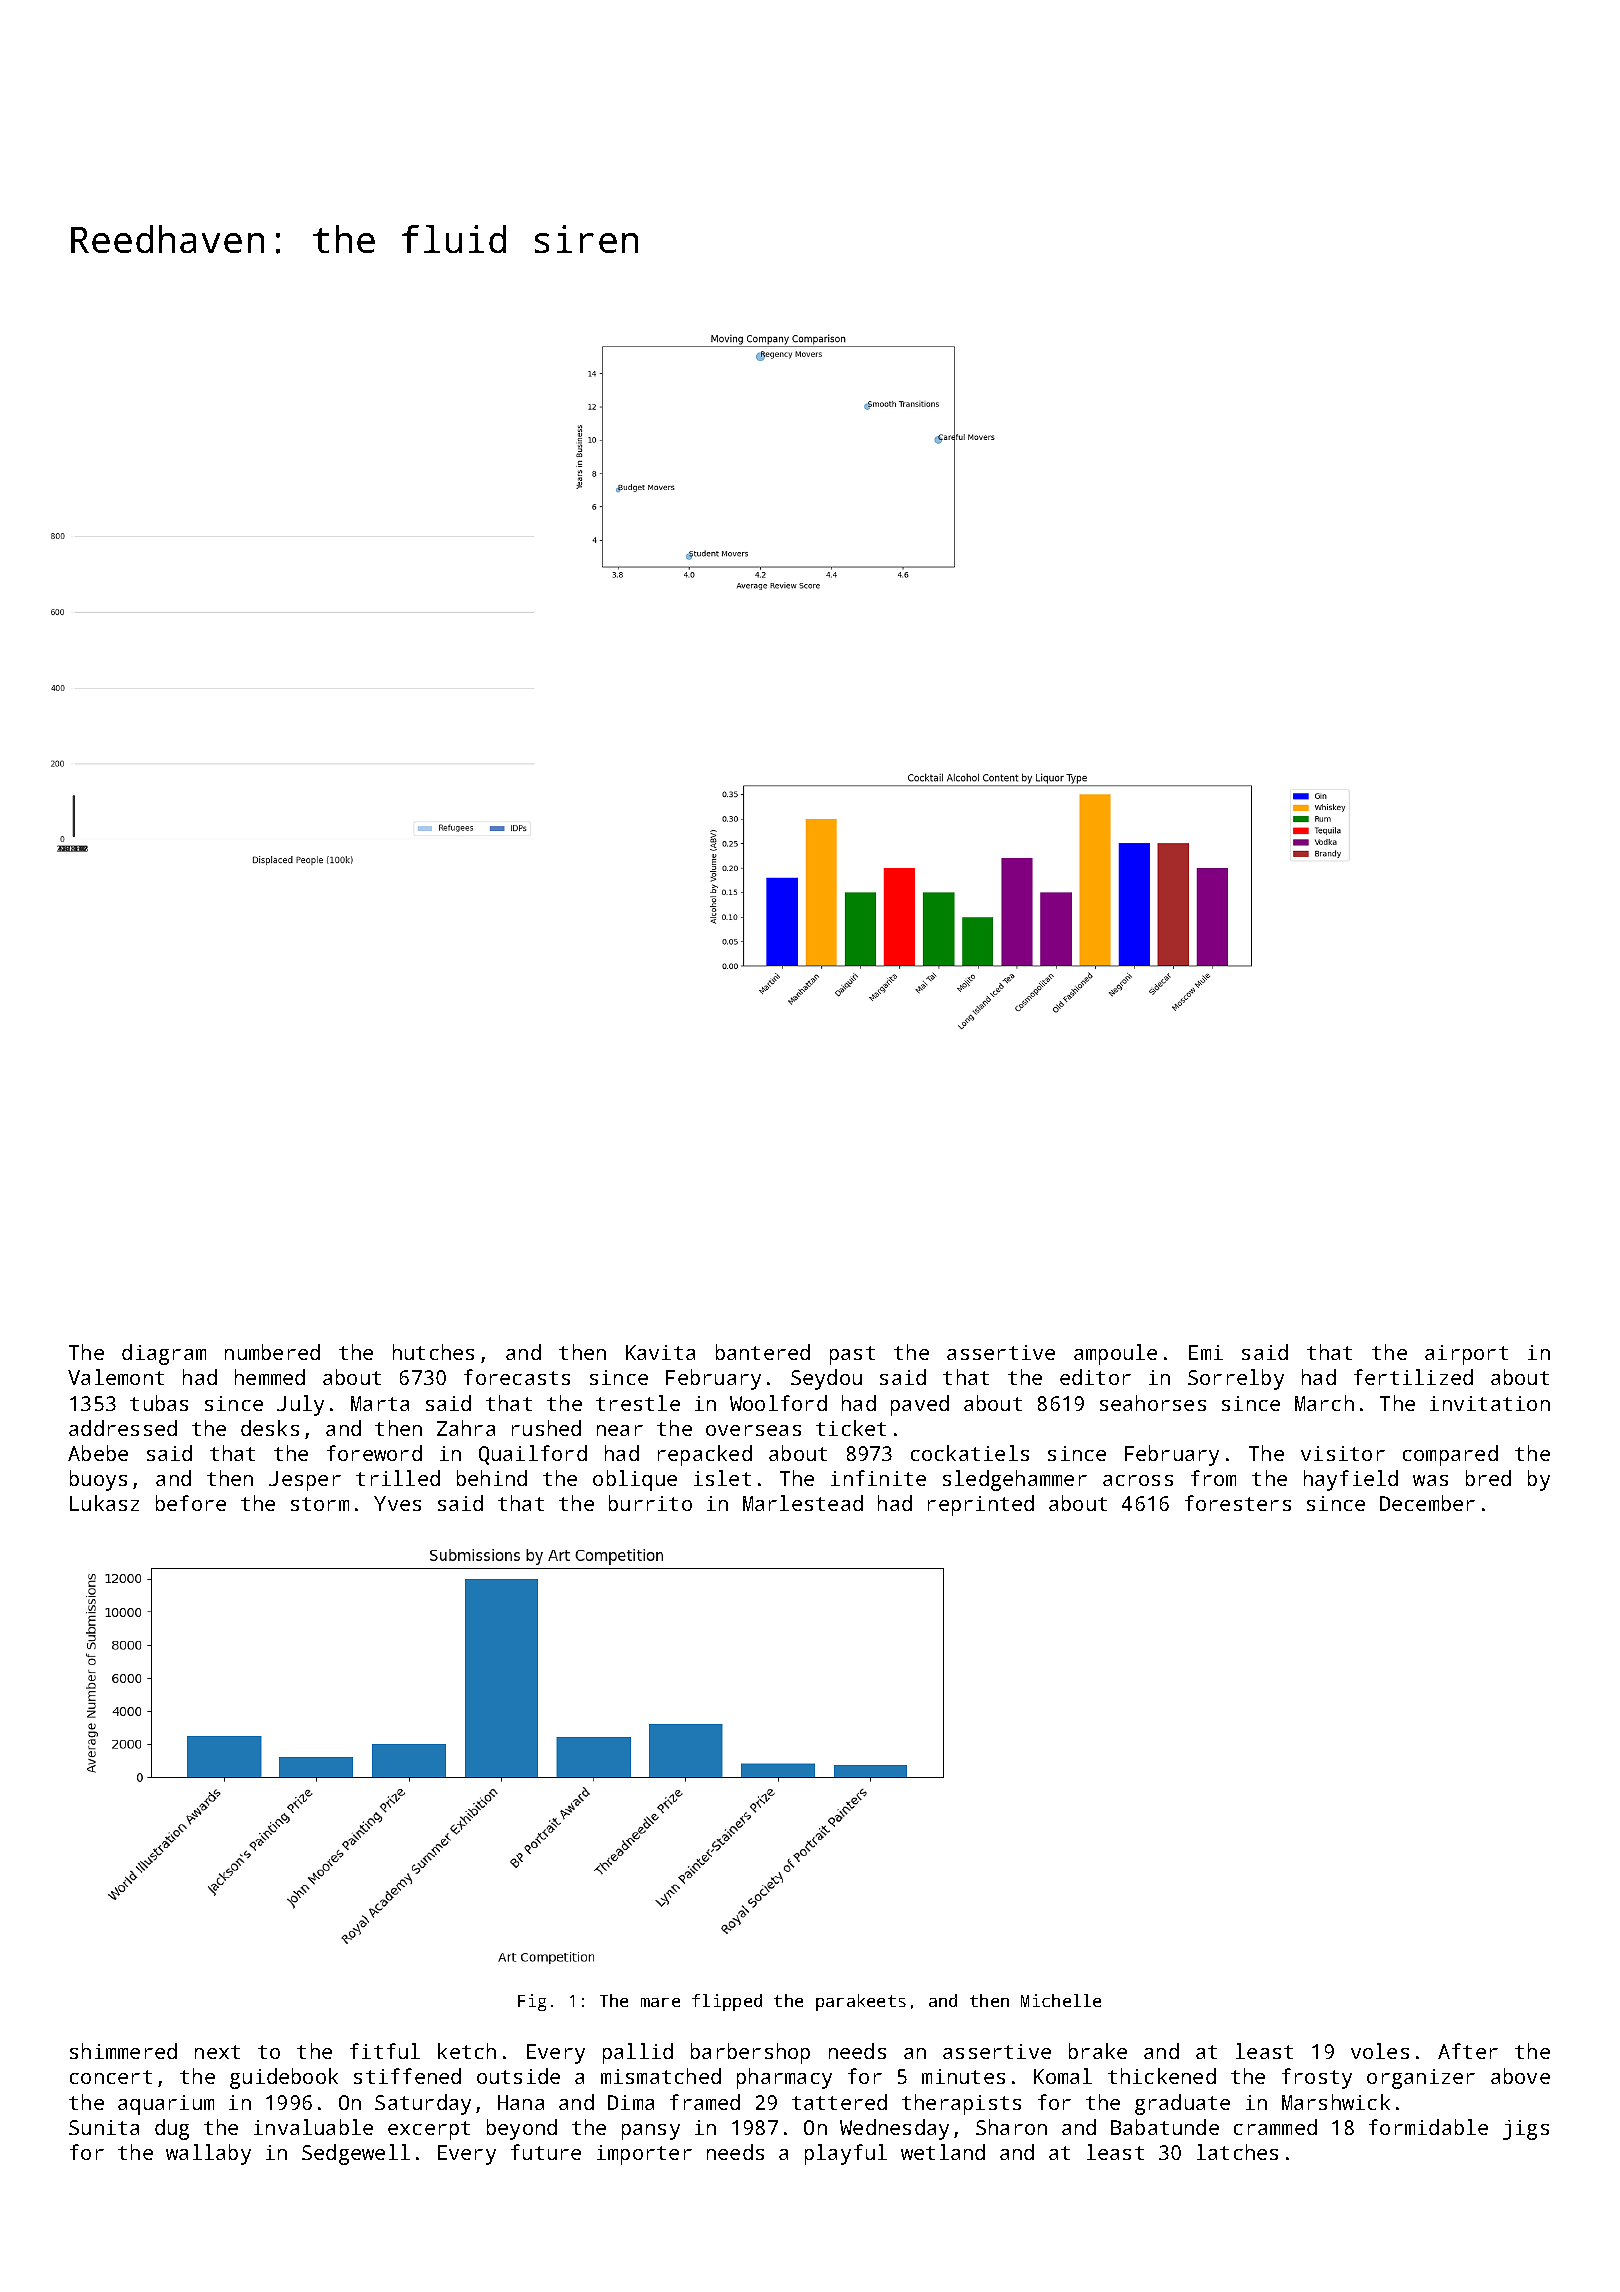 Image resolution: width=1620 pixels, height=2292 pixels. Describe the element at coordinates (208, 2154) in the page. I see `wallaby` at that location.
